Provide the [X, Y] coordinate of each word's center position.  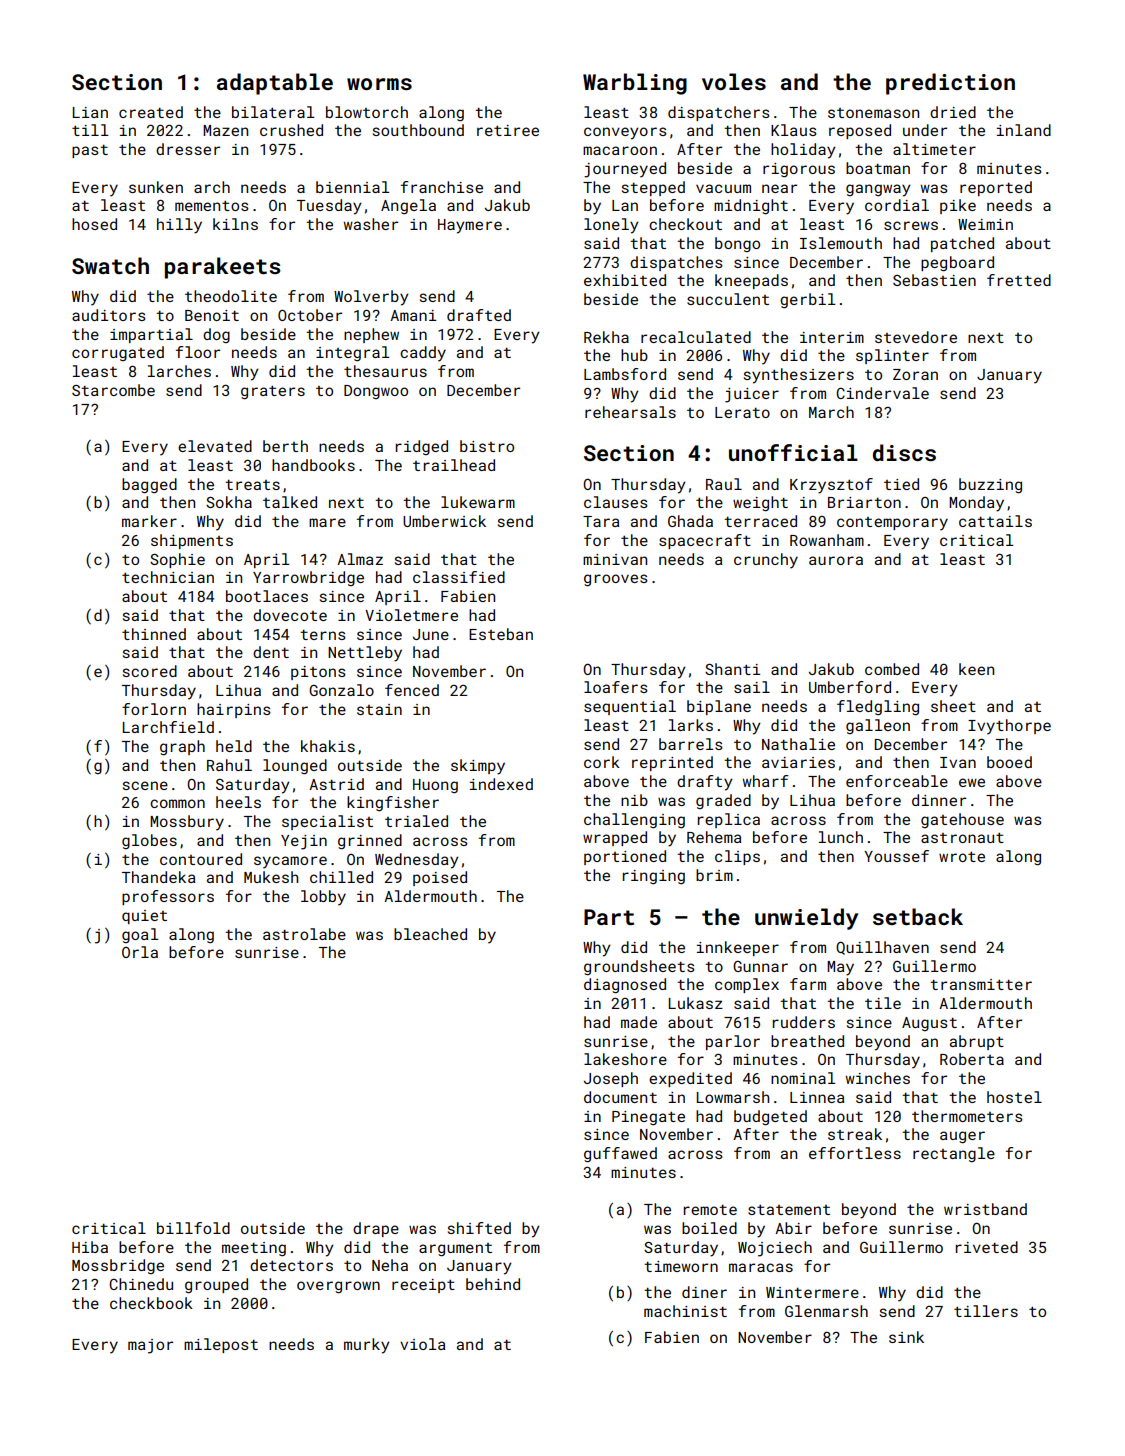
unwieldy [806, 919]
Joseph [611, 1079]
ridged [422, 447]
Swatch [110, 265]
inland [1024, 130]
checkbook [151, 1303]
